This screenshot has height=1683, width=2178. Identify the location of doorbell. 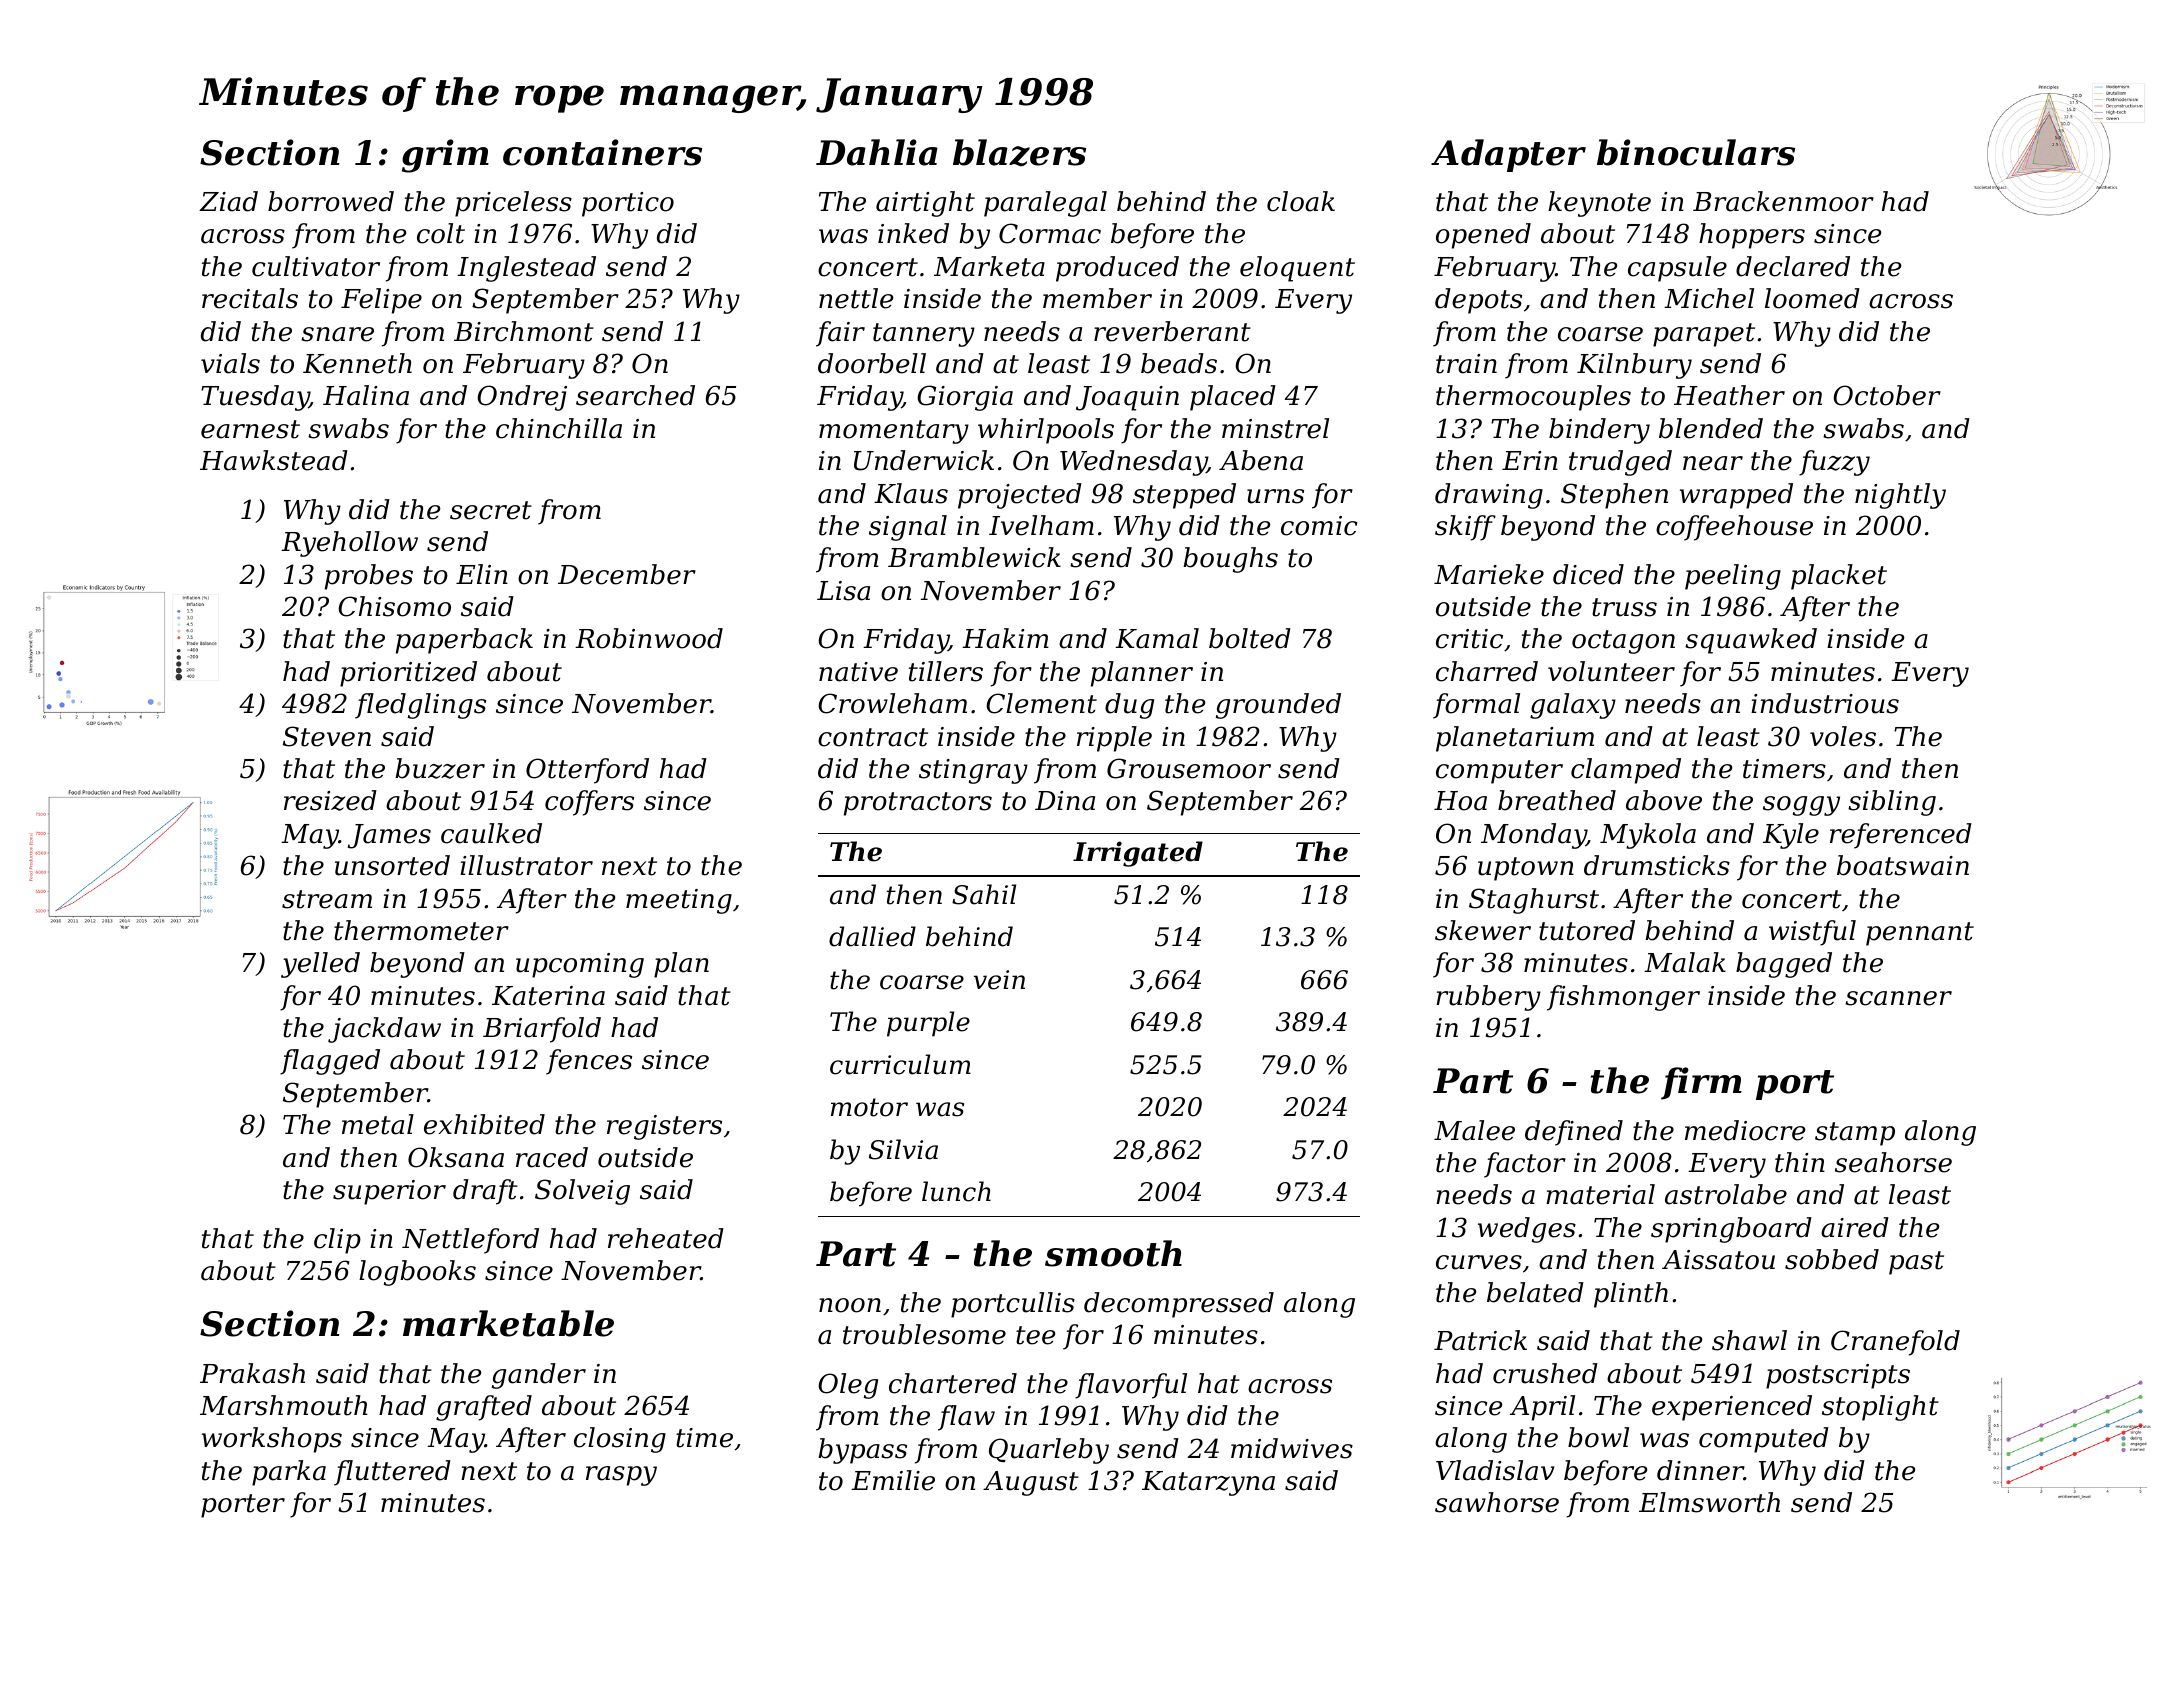
(872, 363).
